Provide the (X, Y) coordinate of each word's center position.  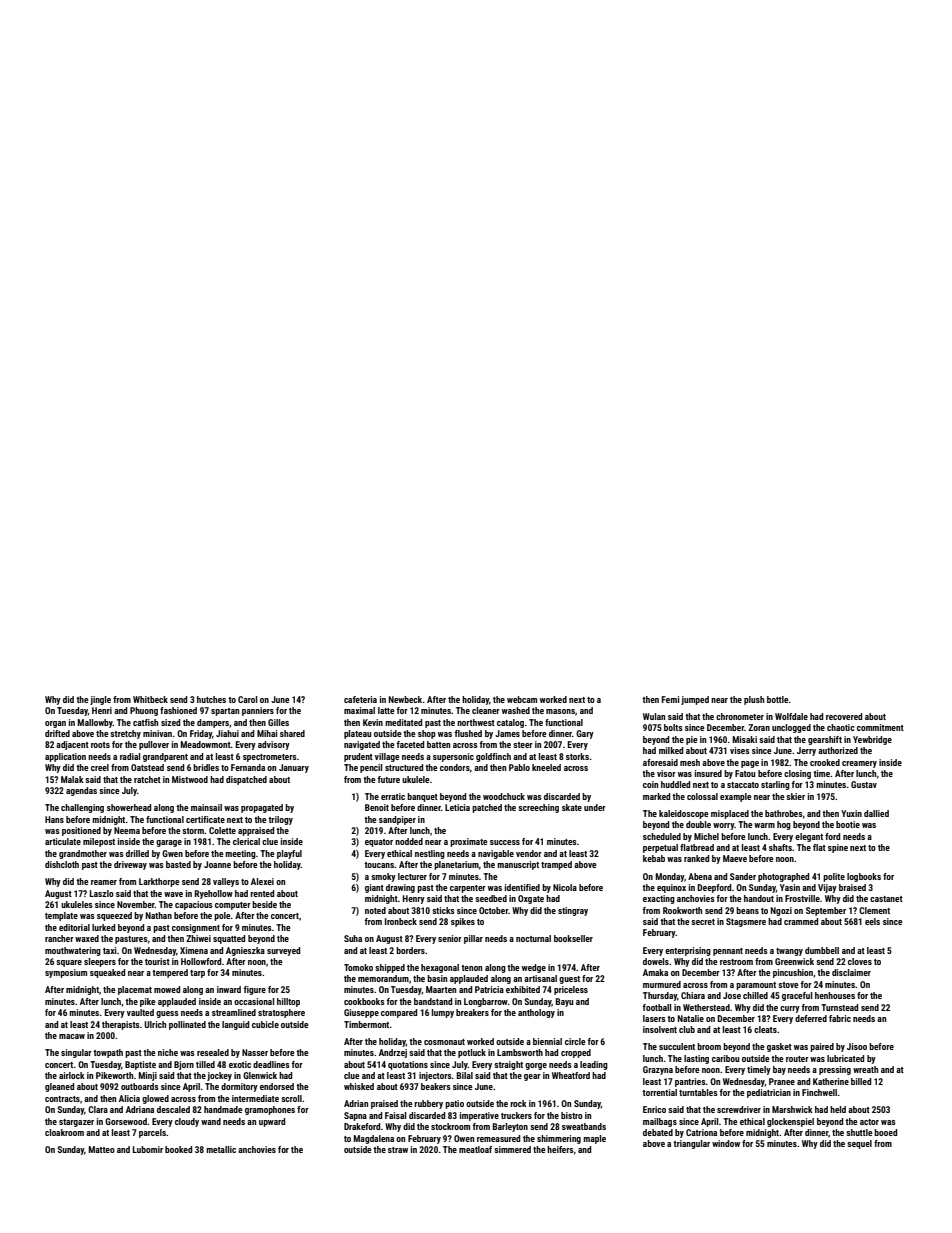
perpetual (660, 848)
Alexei (262, 881)
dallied (876, 813)
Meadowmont (206, 744)
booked (178, 1149)
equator (379, 843)
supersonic (453, 757)
